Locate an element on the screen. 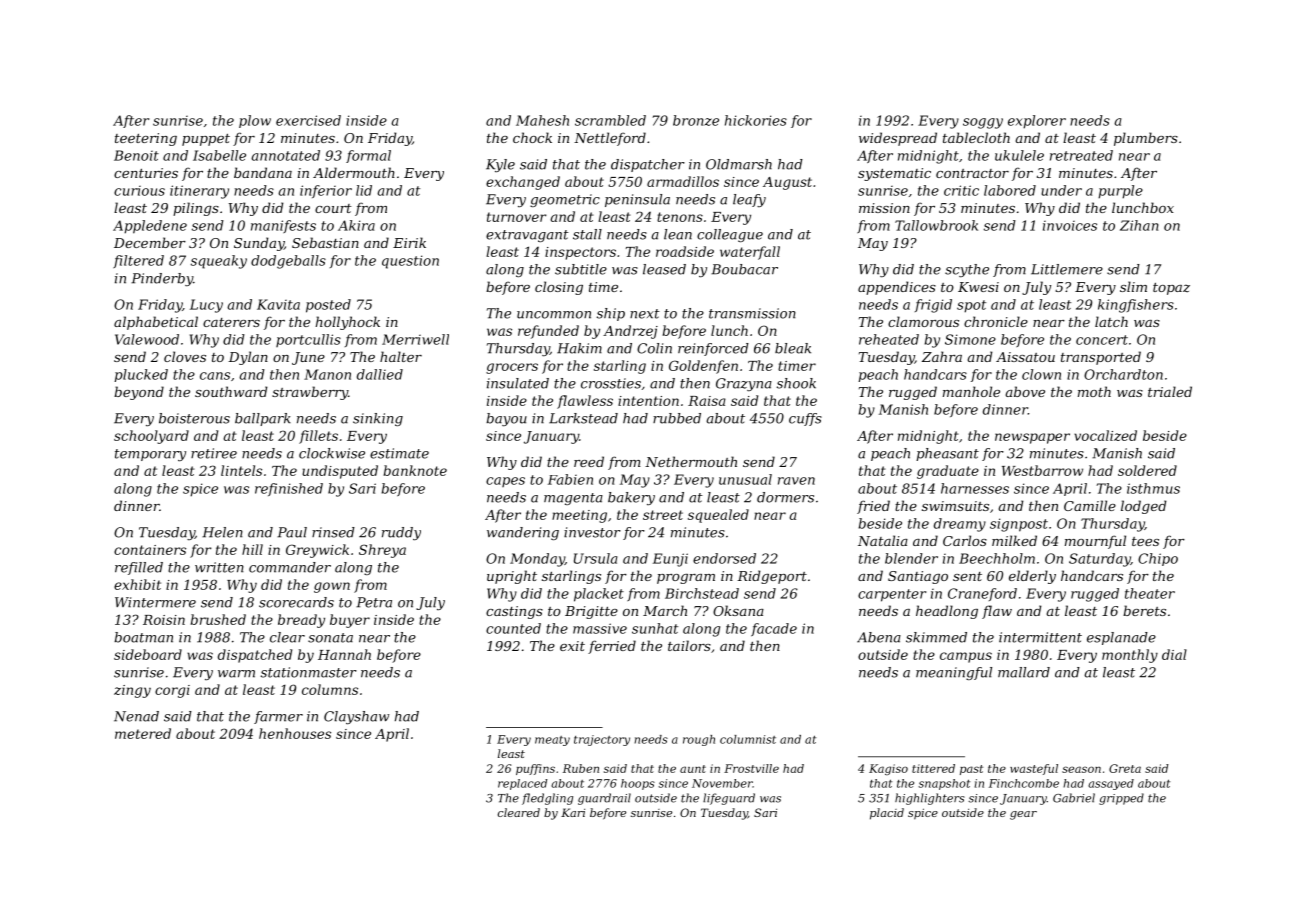  leased is located at coordinates (664, 269).
